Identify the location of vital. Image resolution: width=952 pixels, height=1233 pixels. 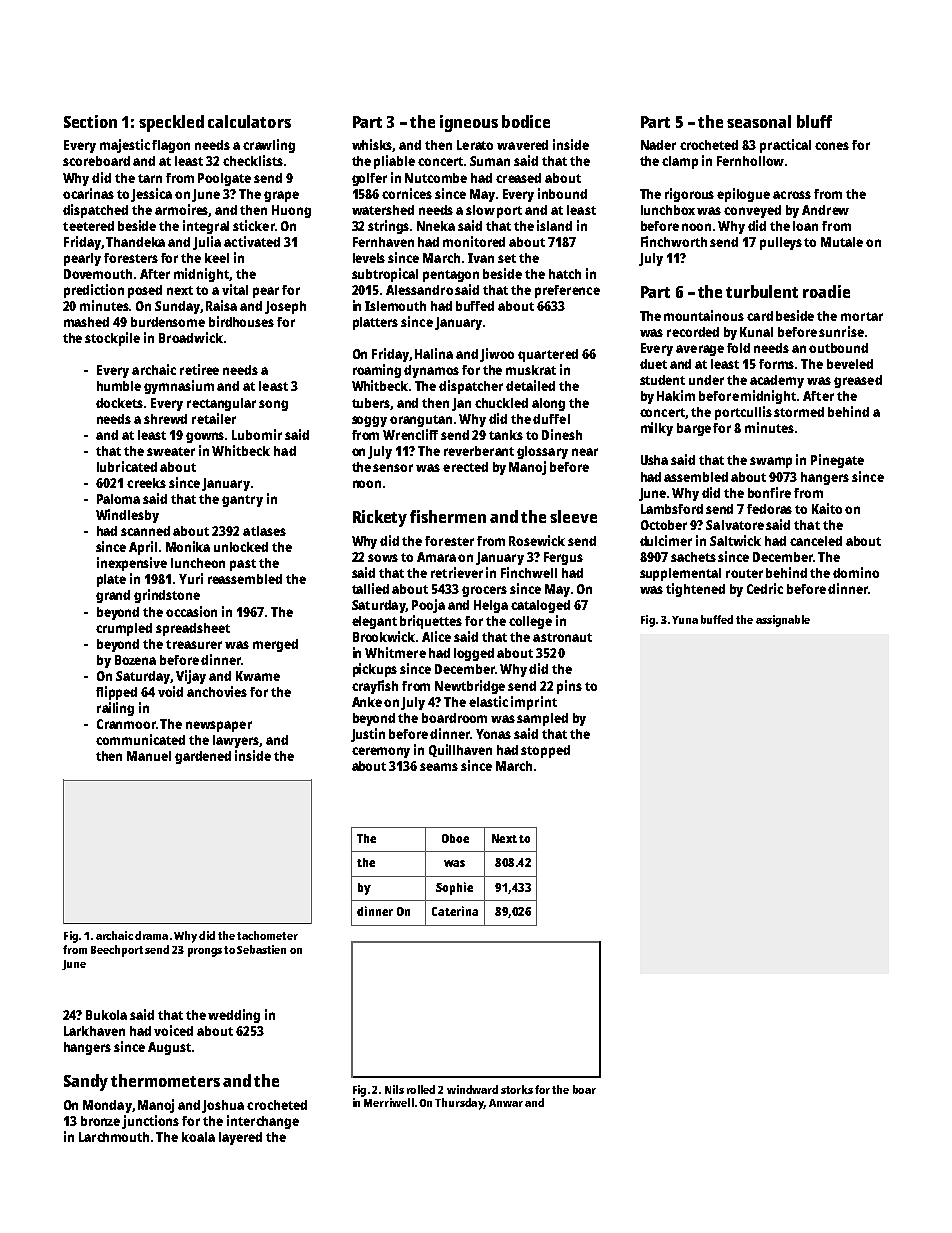
(235, 289).
